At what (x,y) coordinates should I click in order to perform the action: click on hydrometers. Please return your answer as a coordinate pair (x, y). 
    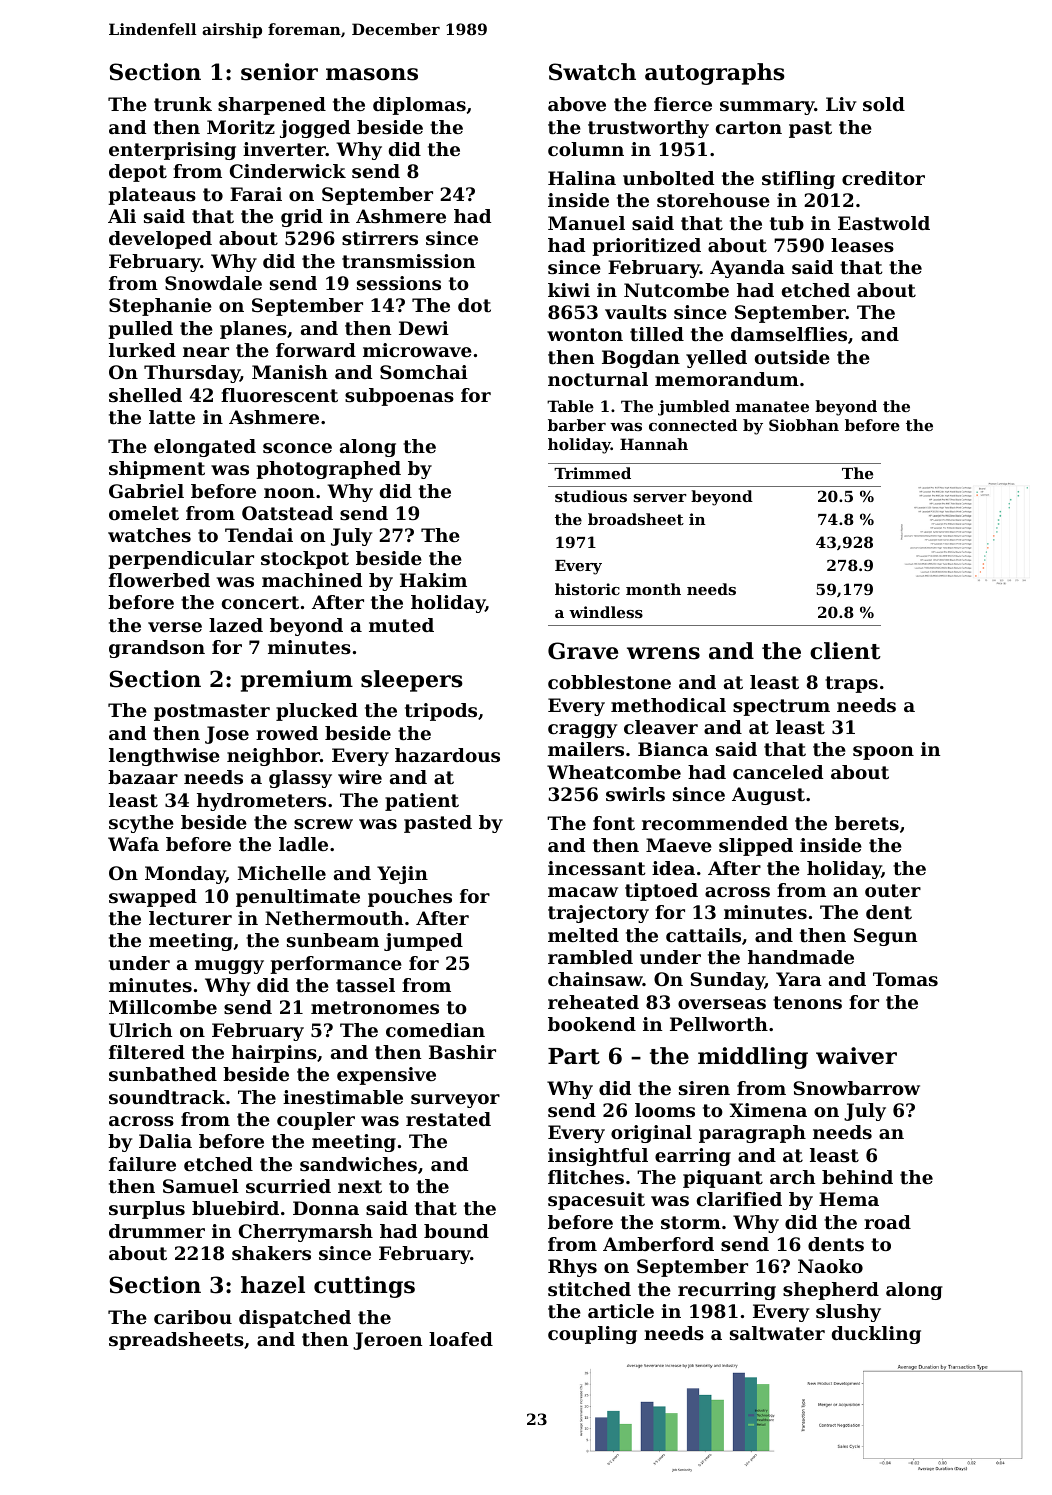
    Looking at the image, I should click on (261, 802).
